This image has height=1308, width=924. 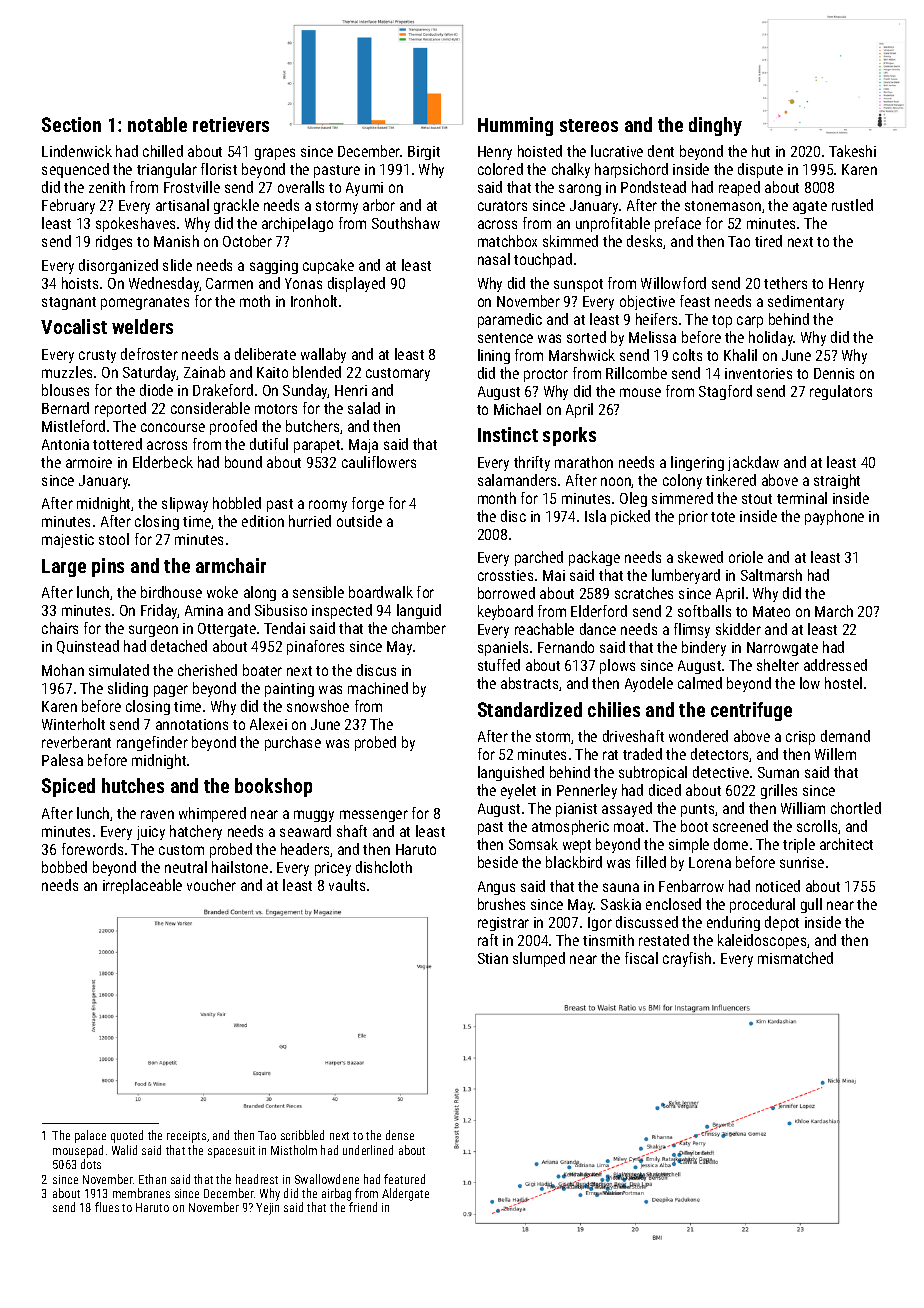 I want to click on calmed, so click(x=700, y=683).
